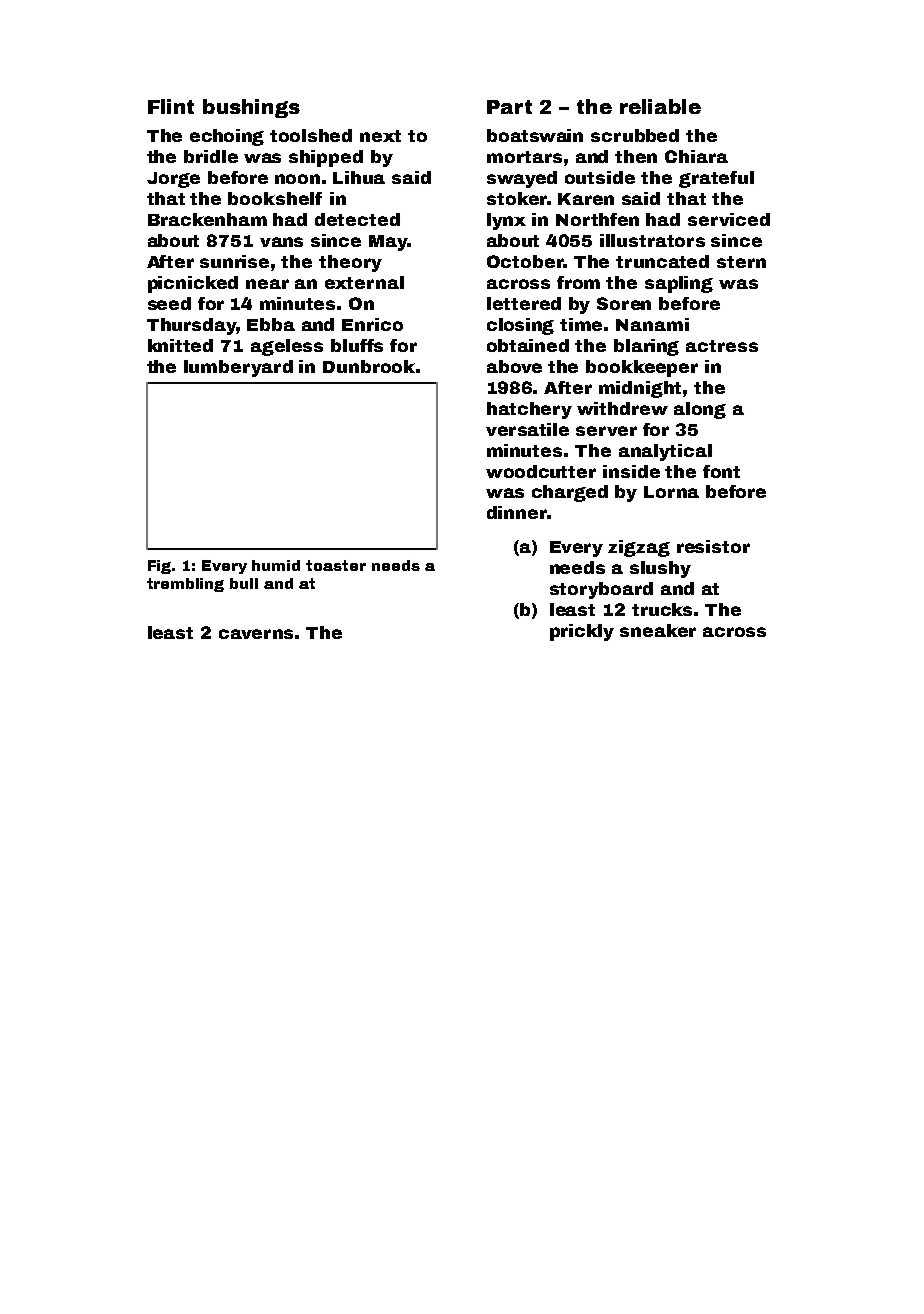 This page has height=1314, width=924. Describe the element at coordinates (636, 156) in the page. I see `then` at that location.
